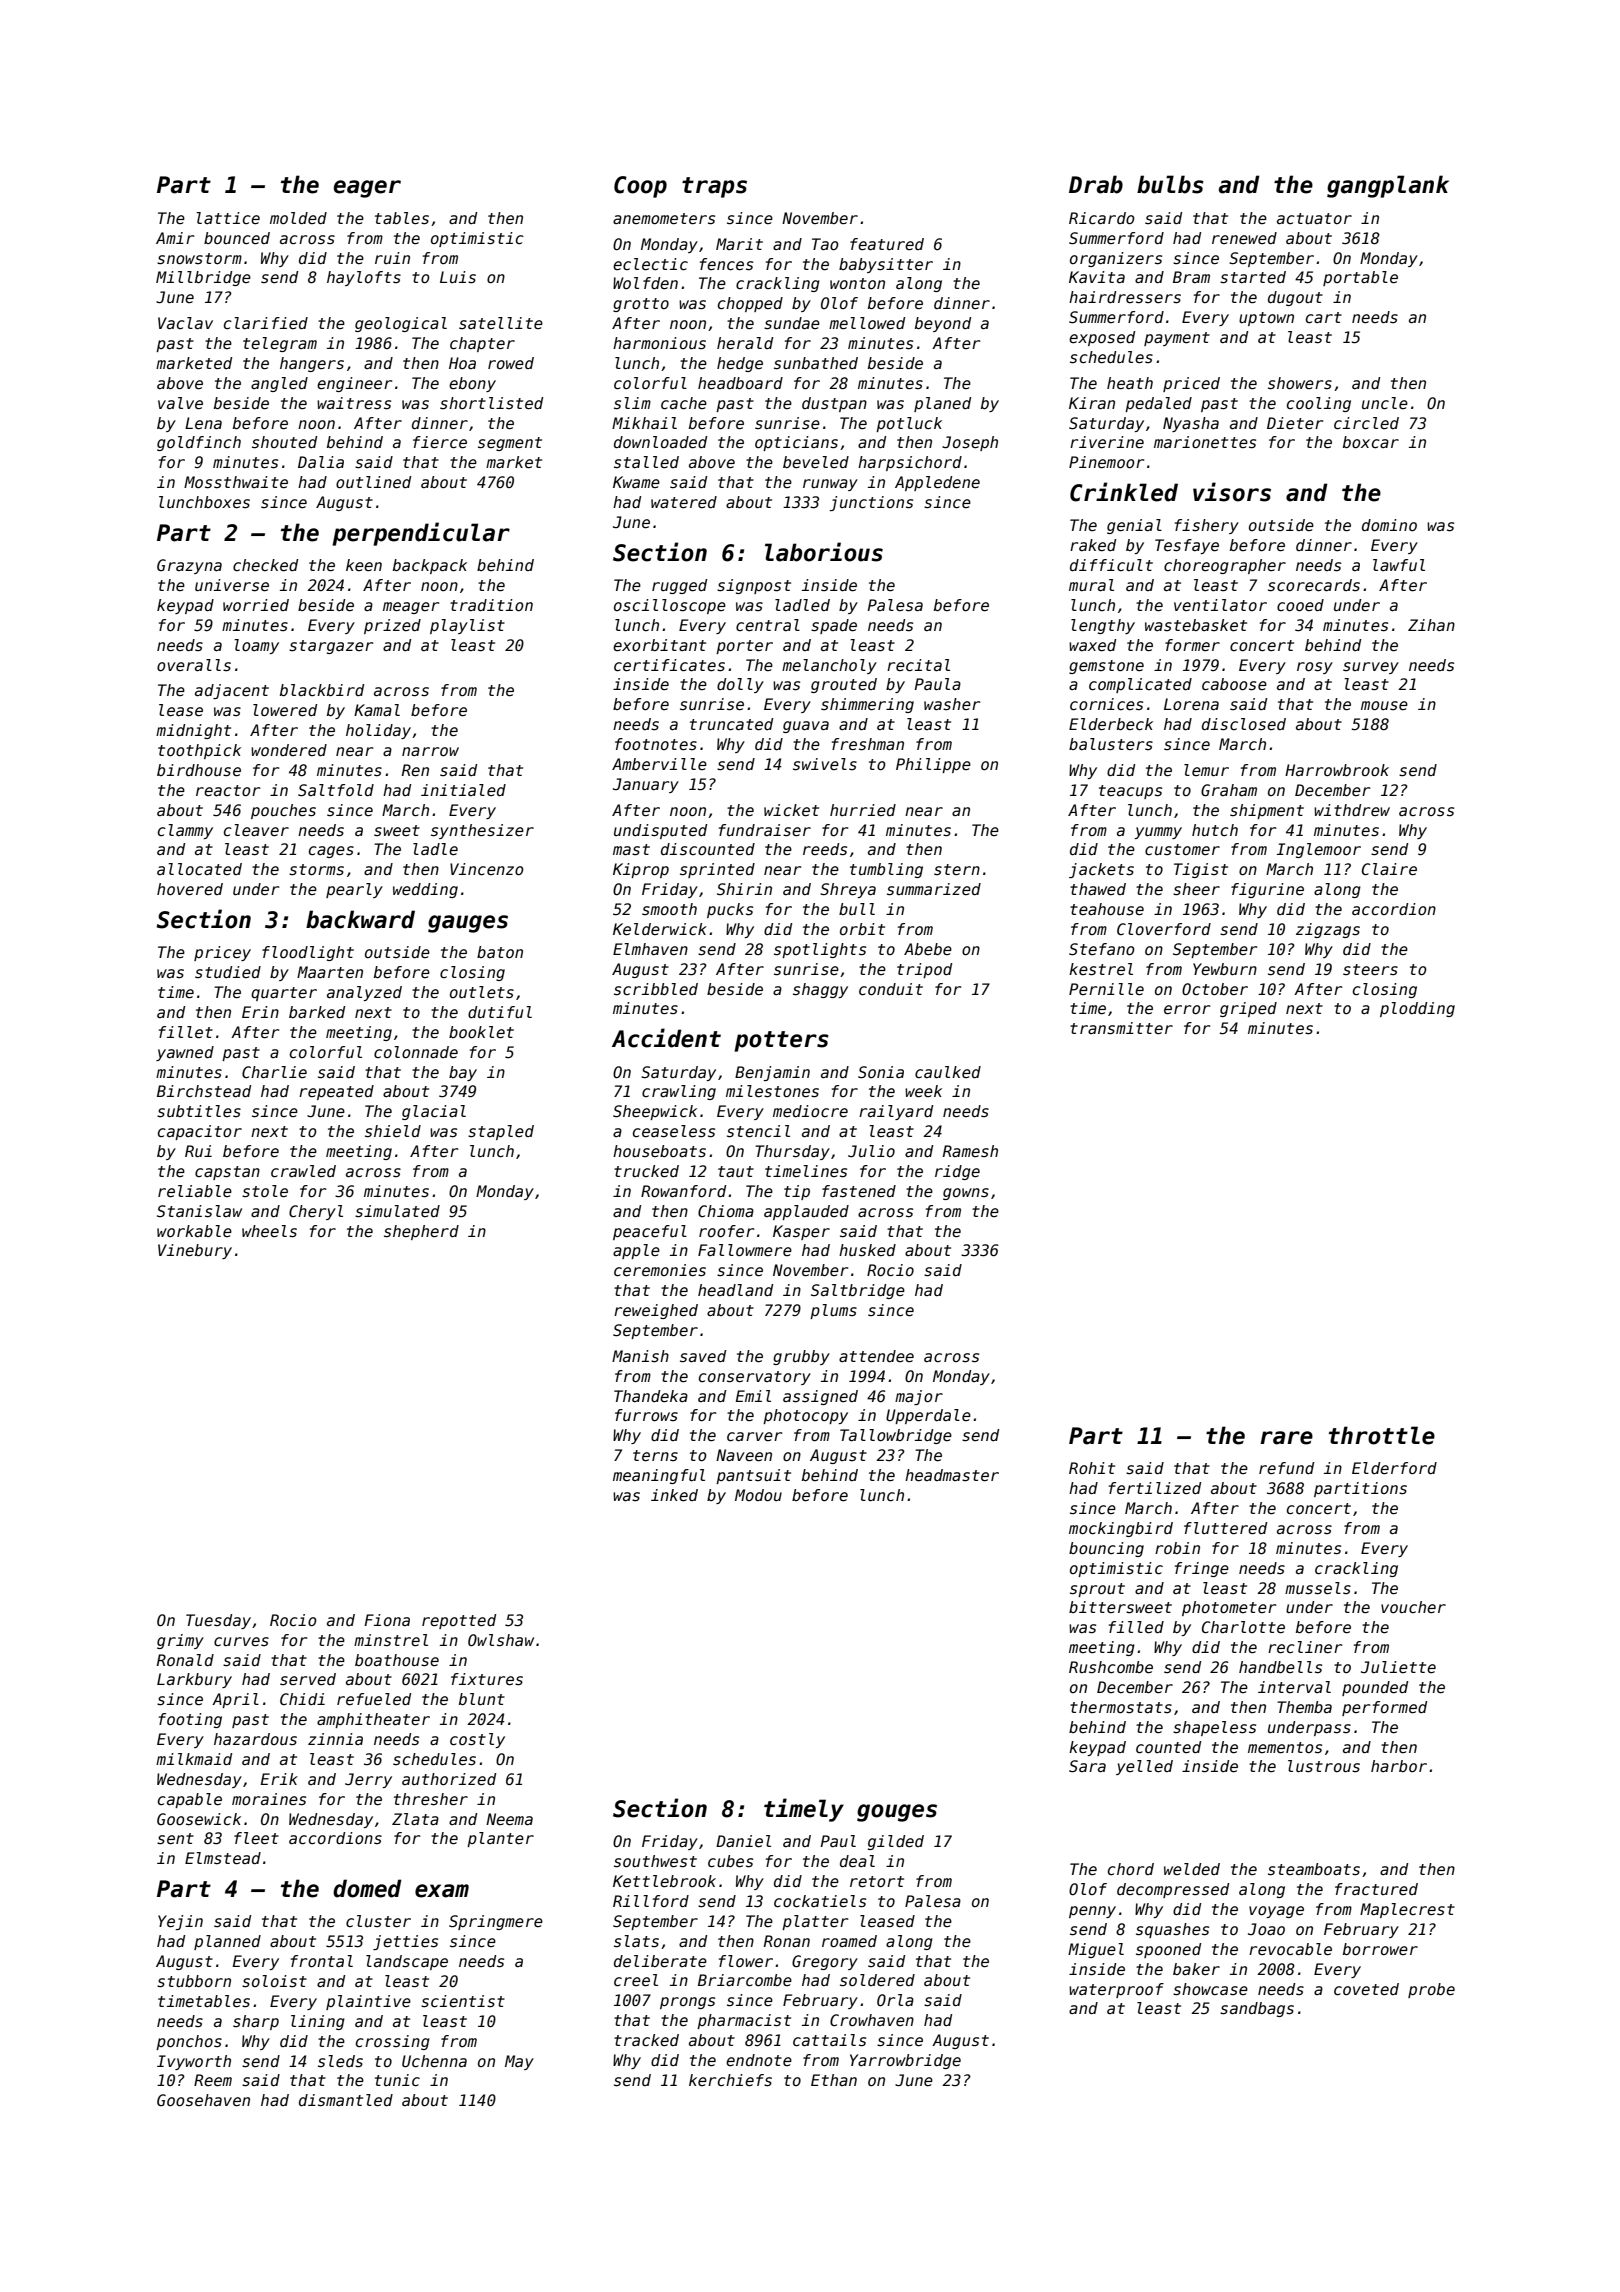 The height and width of the image is (2292, 1620). What do you see at coordinates (1092, 1468) in the image?
I see `Rohit` at bounding box center [1092, 1468].
